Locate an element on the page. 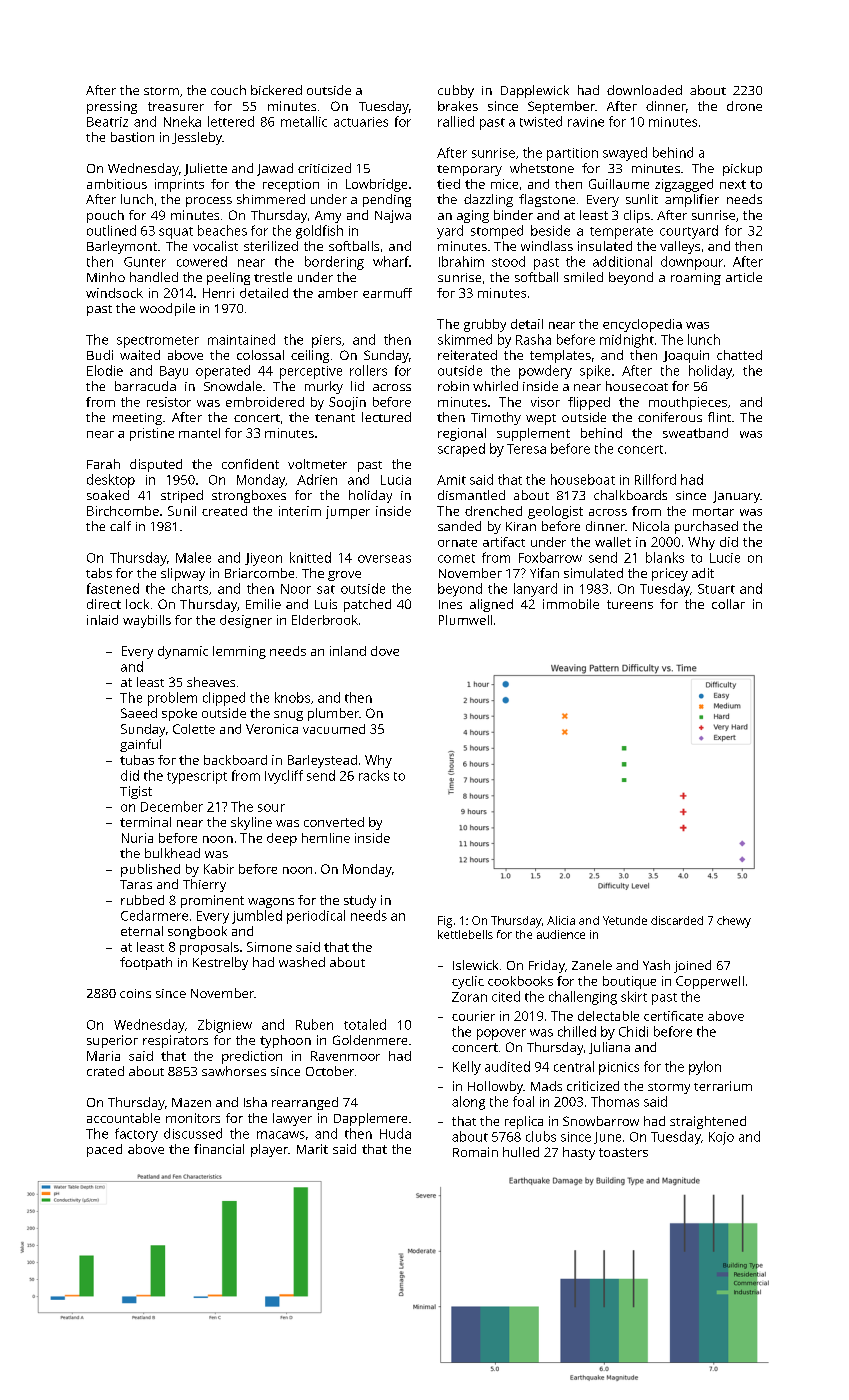  Elodie is located at coordinates (105, 370).
